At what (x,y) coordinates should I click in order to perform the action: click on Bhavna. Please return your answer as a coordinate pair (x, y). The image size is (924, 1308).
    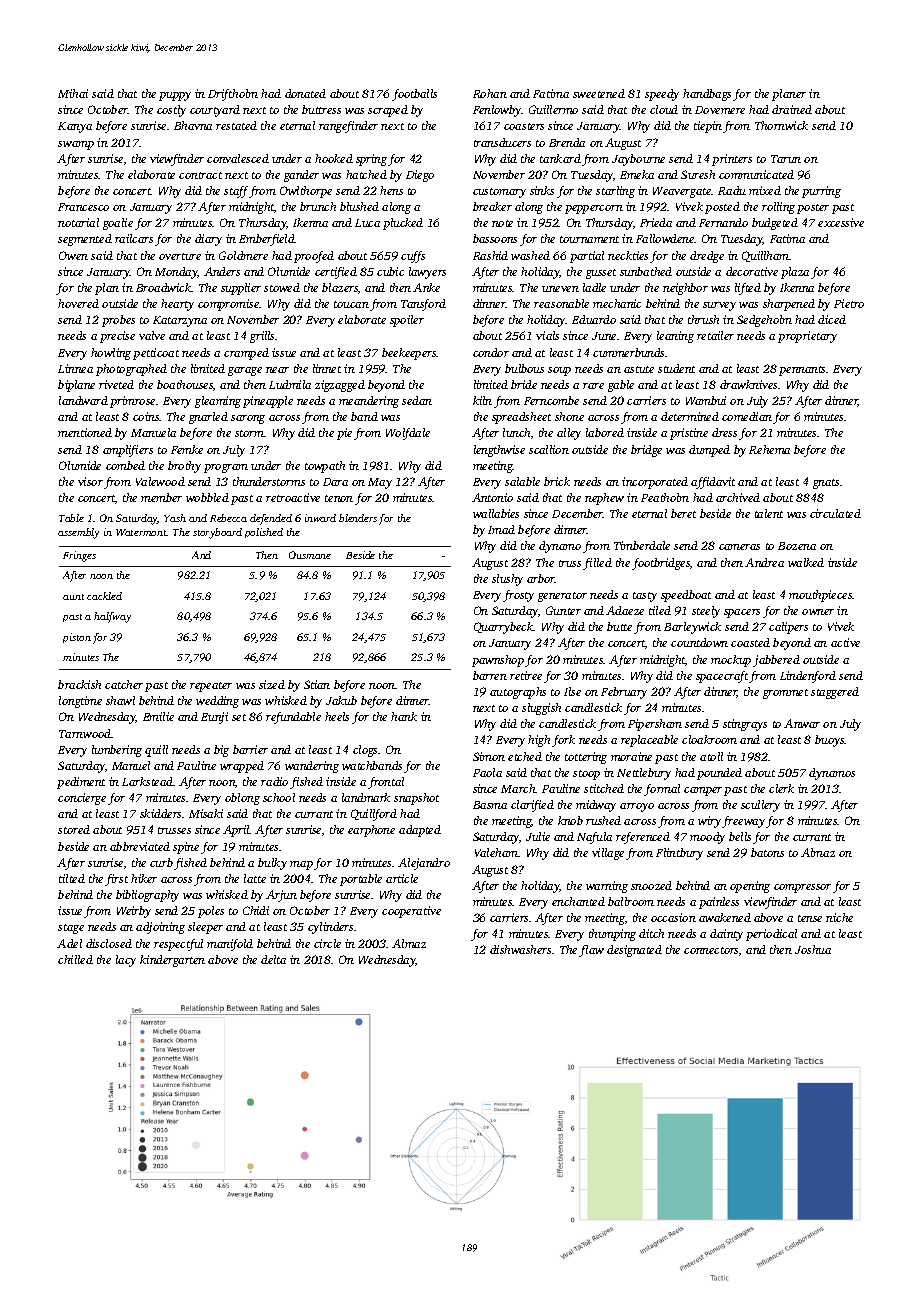
    Looking at the image, I should click on (193, 125).
